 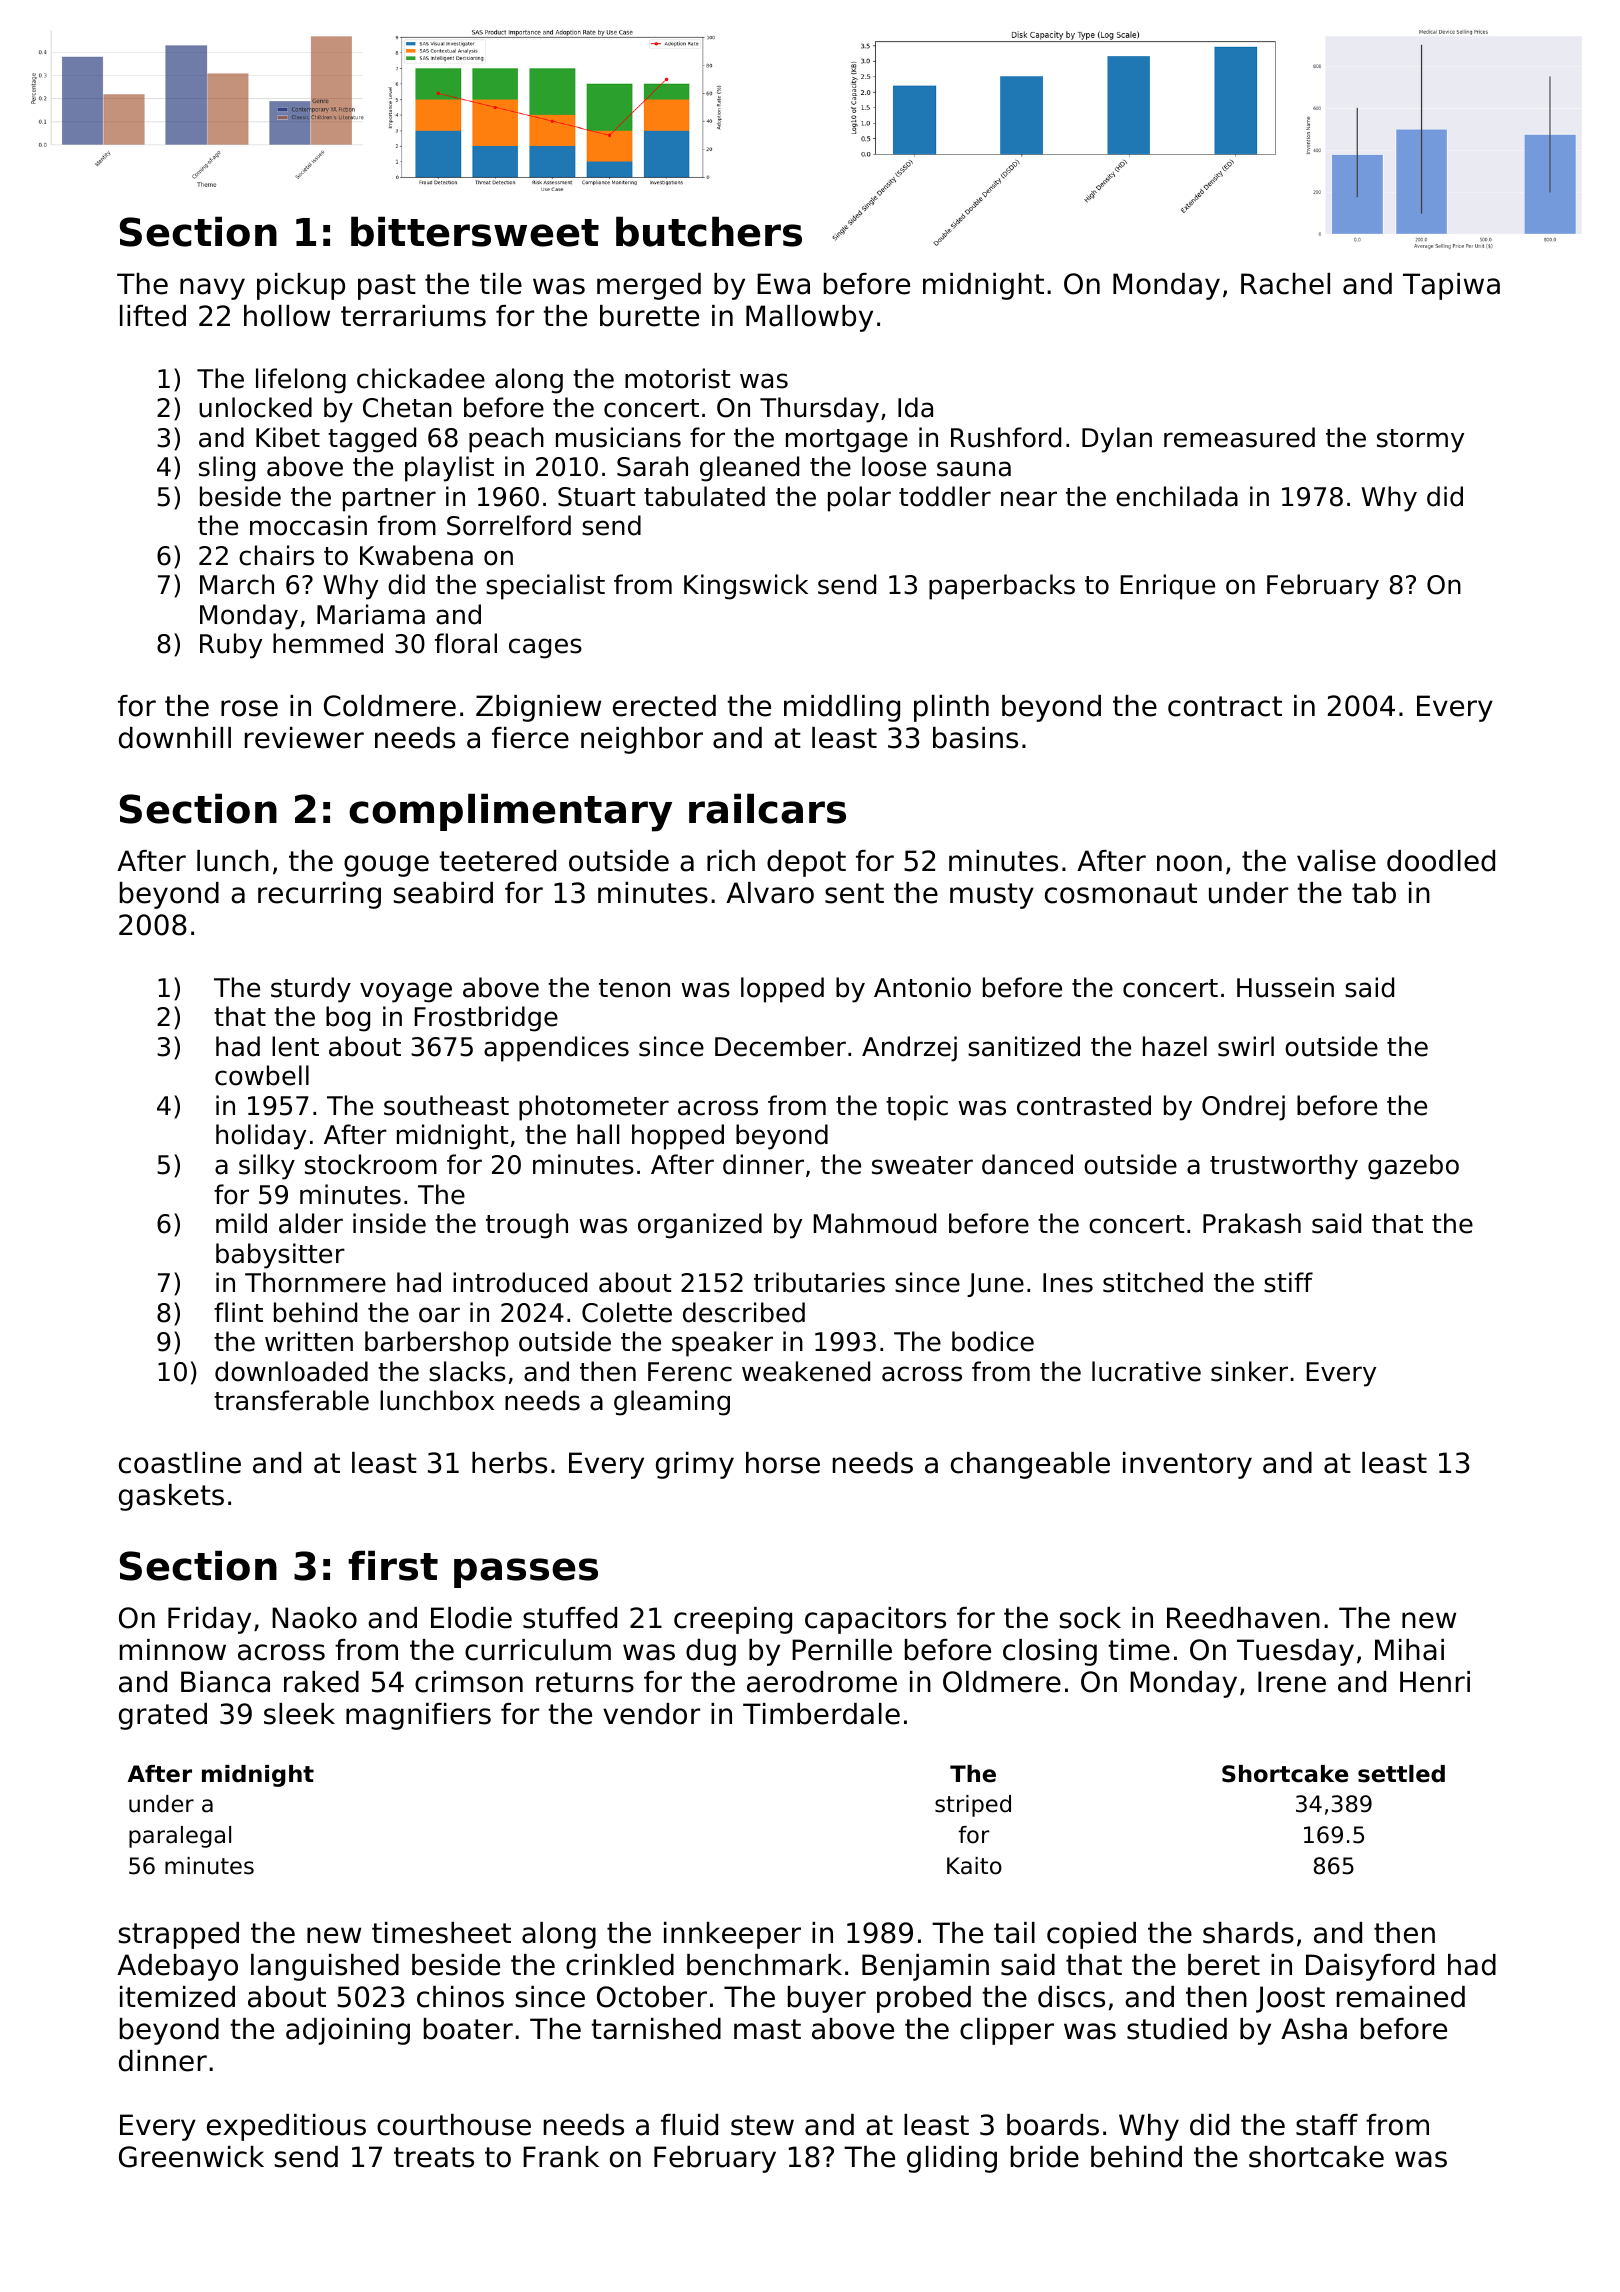 I want to click on capacitors, so click(x=875, y=1620).
